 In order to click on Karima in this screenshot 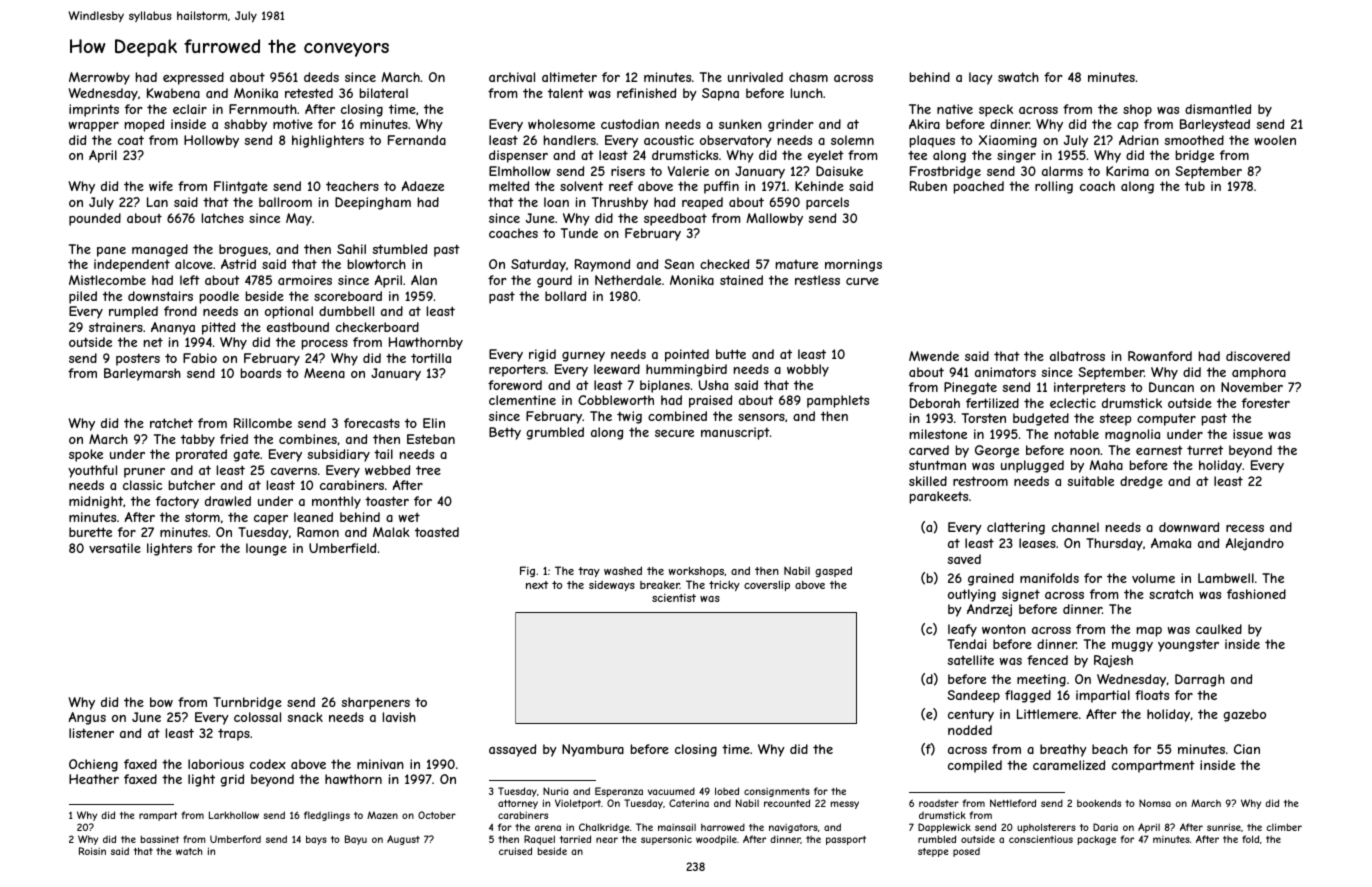, I will do `click(1127, 171)`.
